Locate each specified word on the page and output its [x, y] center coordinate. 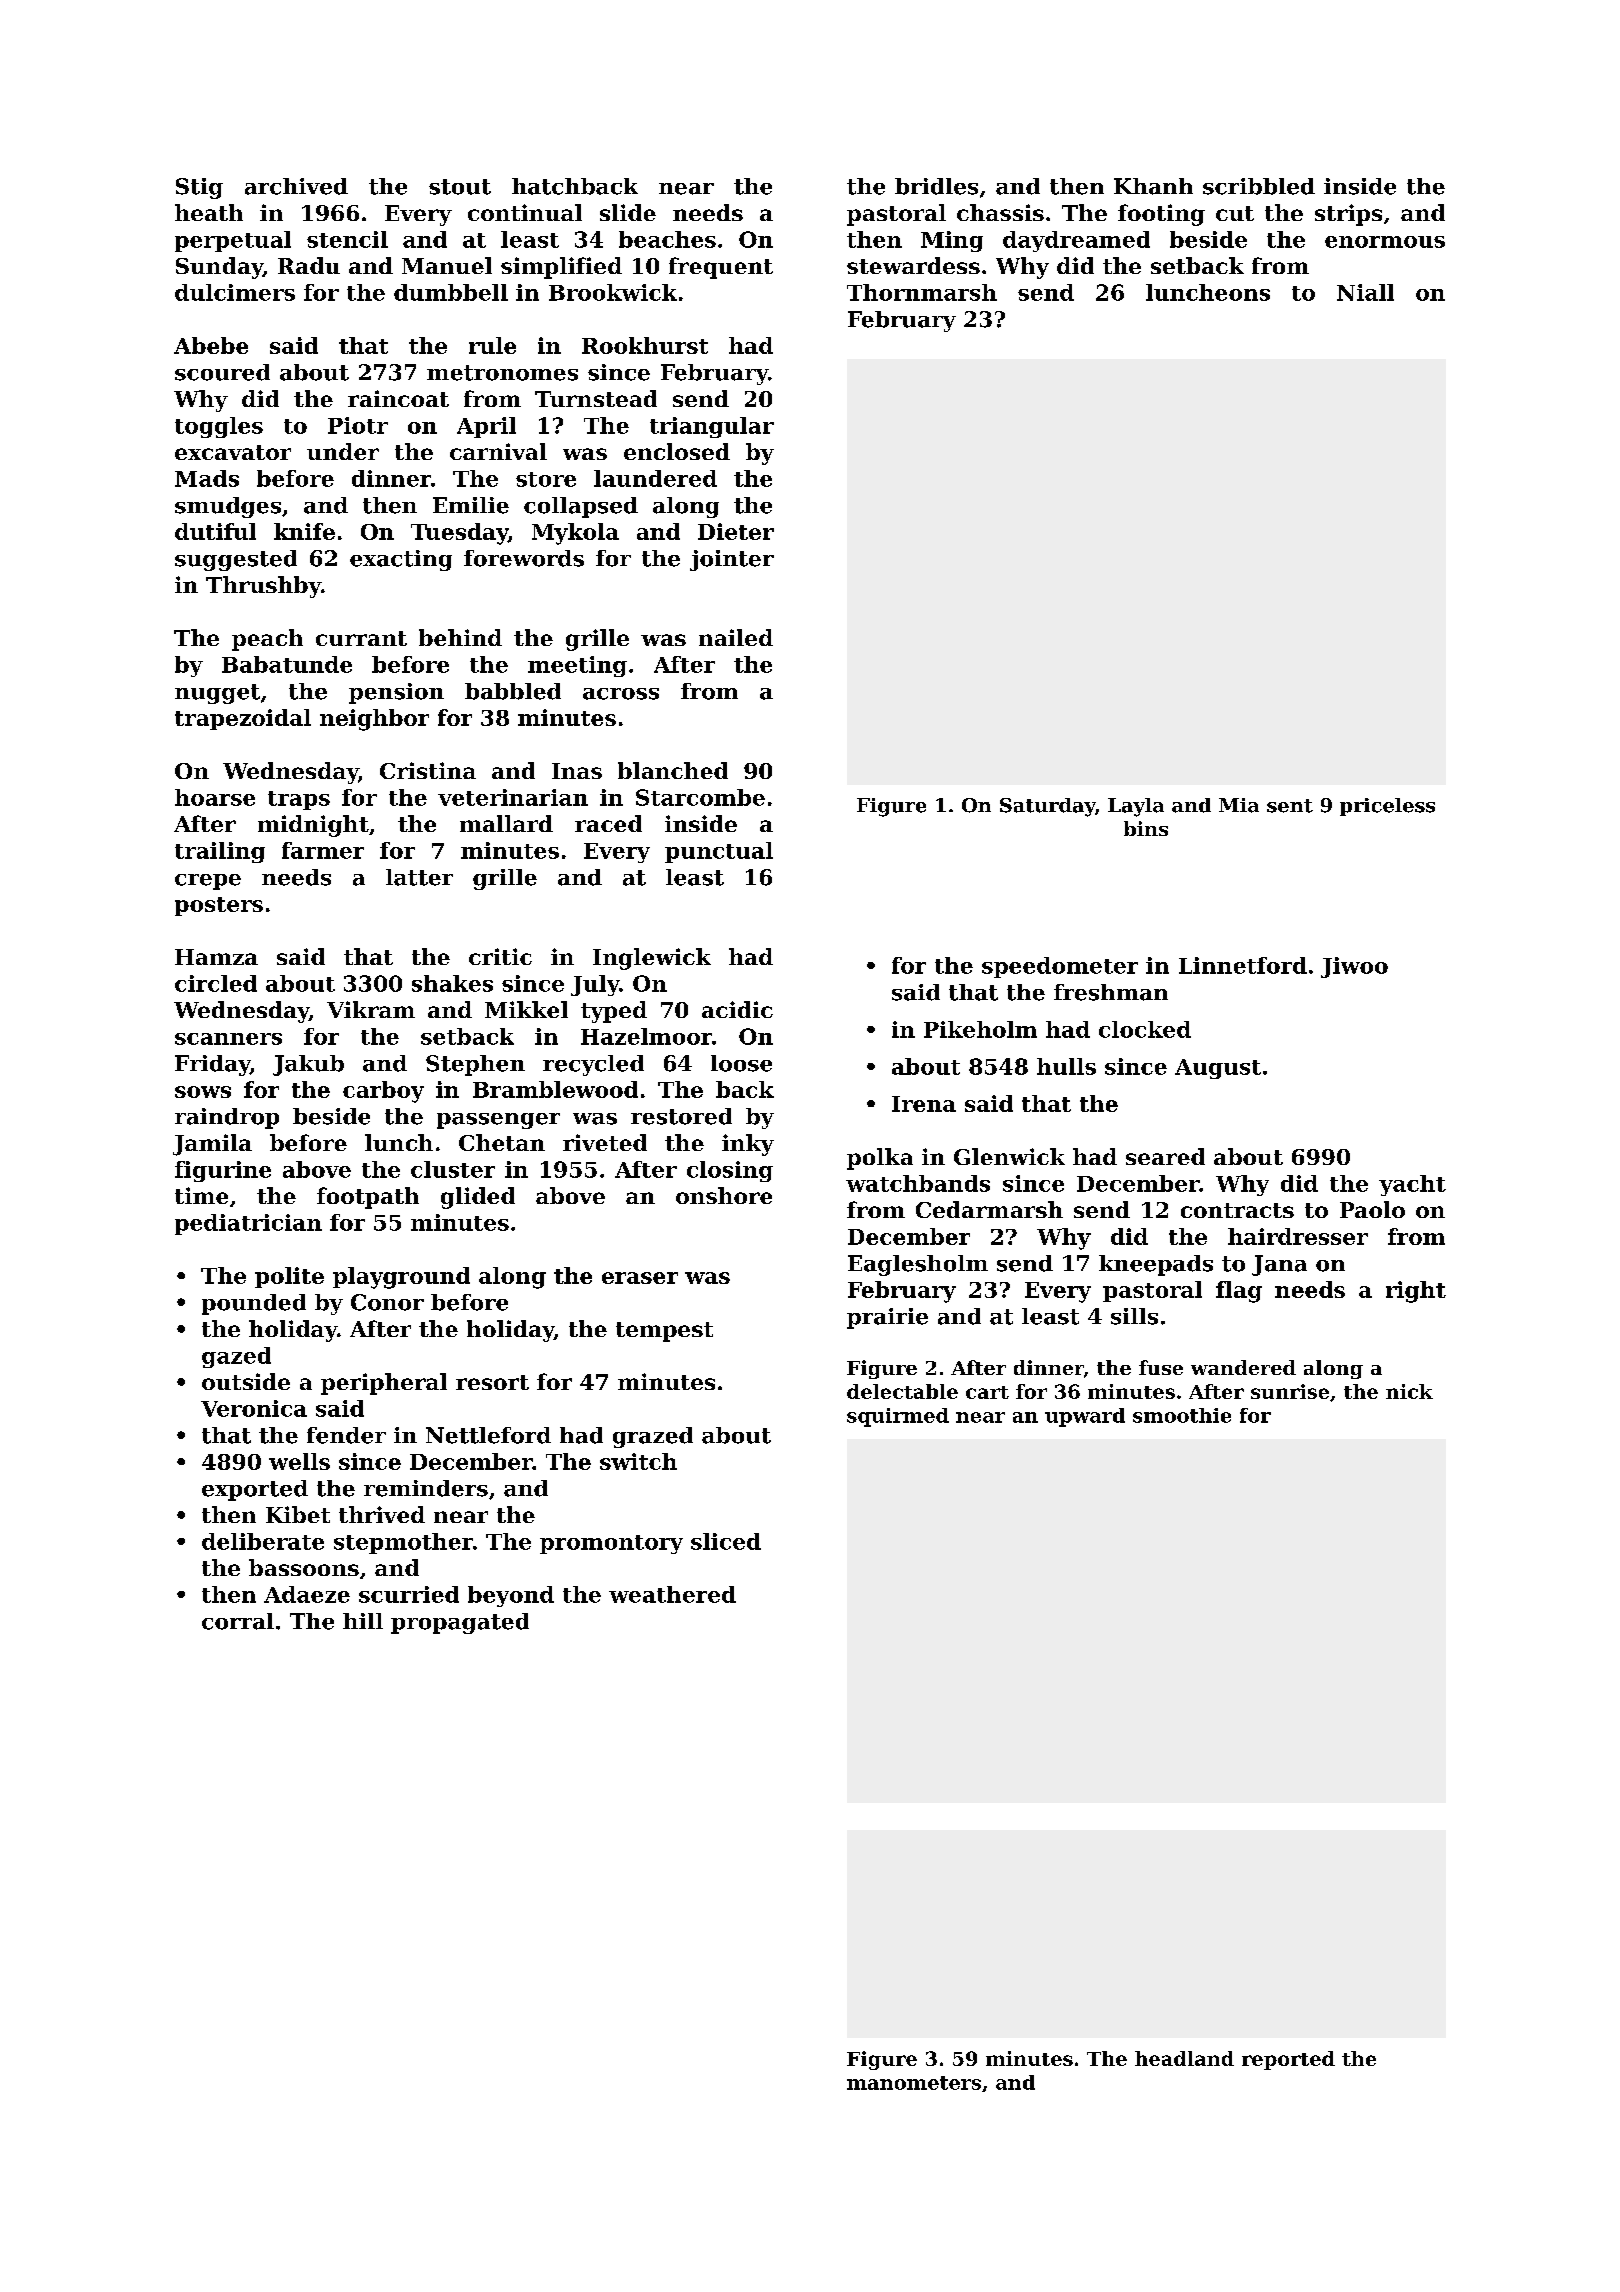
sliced [726, 1541]
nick [1409, 1391]
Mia [1239, 805]
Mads [207, 478]
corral [238, 1621]
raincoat [398, 398]
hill [363, 1621]
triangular [712, 427]
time [201, 1195]
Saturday [1047, 807]
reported [1288, 2060]
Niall [1365, 292]
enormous [1385, 242]
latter [419, 877]
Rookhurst [645, 345]
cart [987, 1392]
